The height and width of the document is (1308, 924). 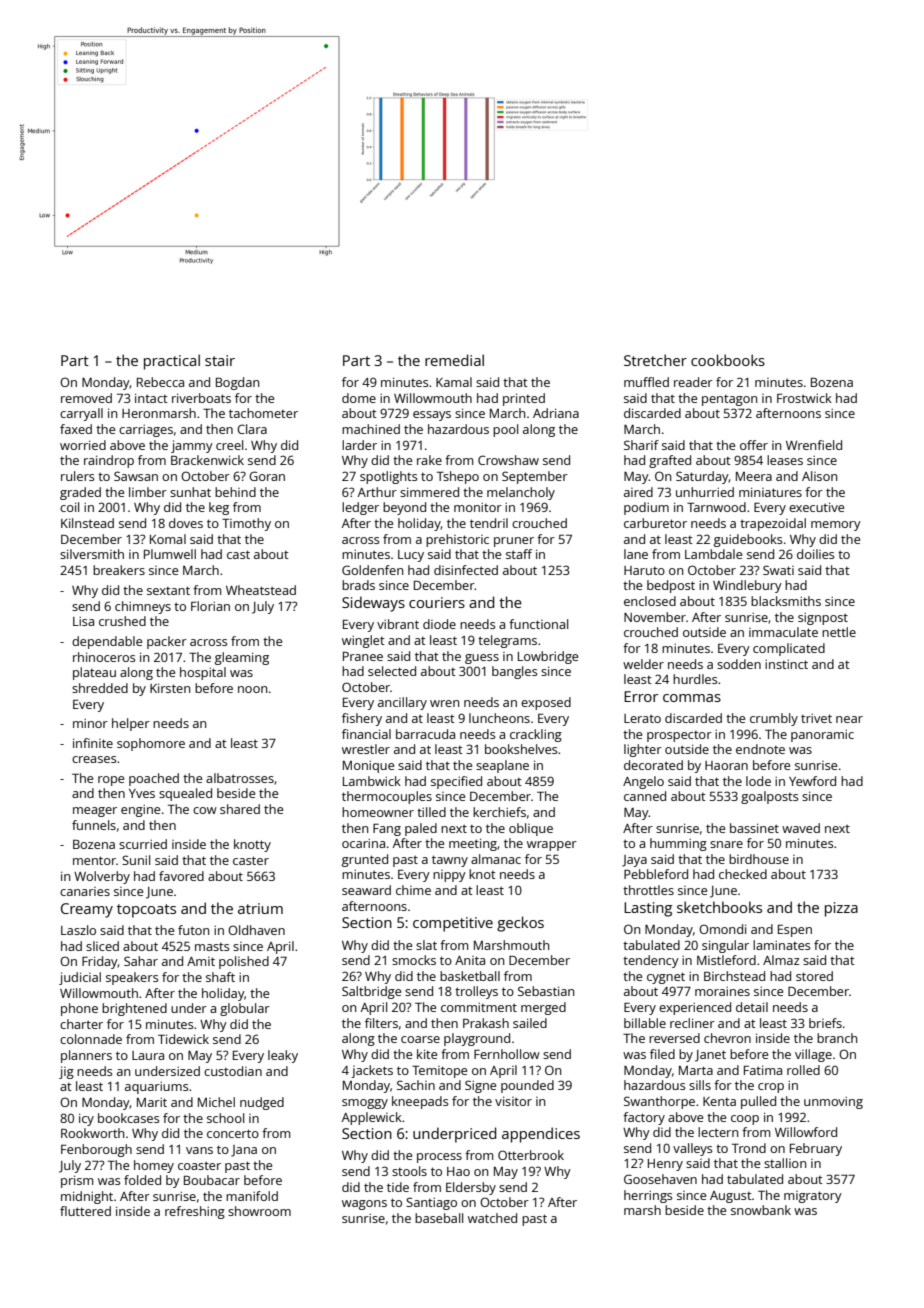 I want to click on Clara, so click(x=252, y=429).
